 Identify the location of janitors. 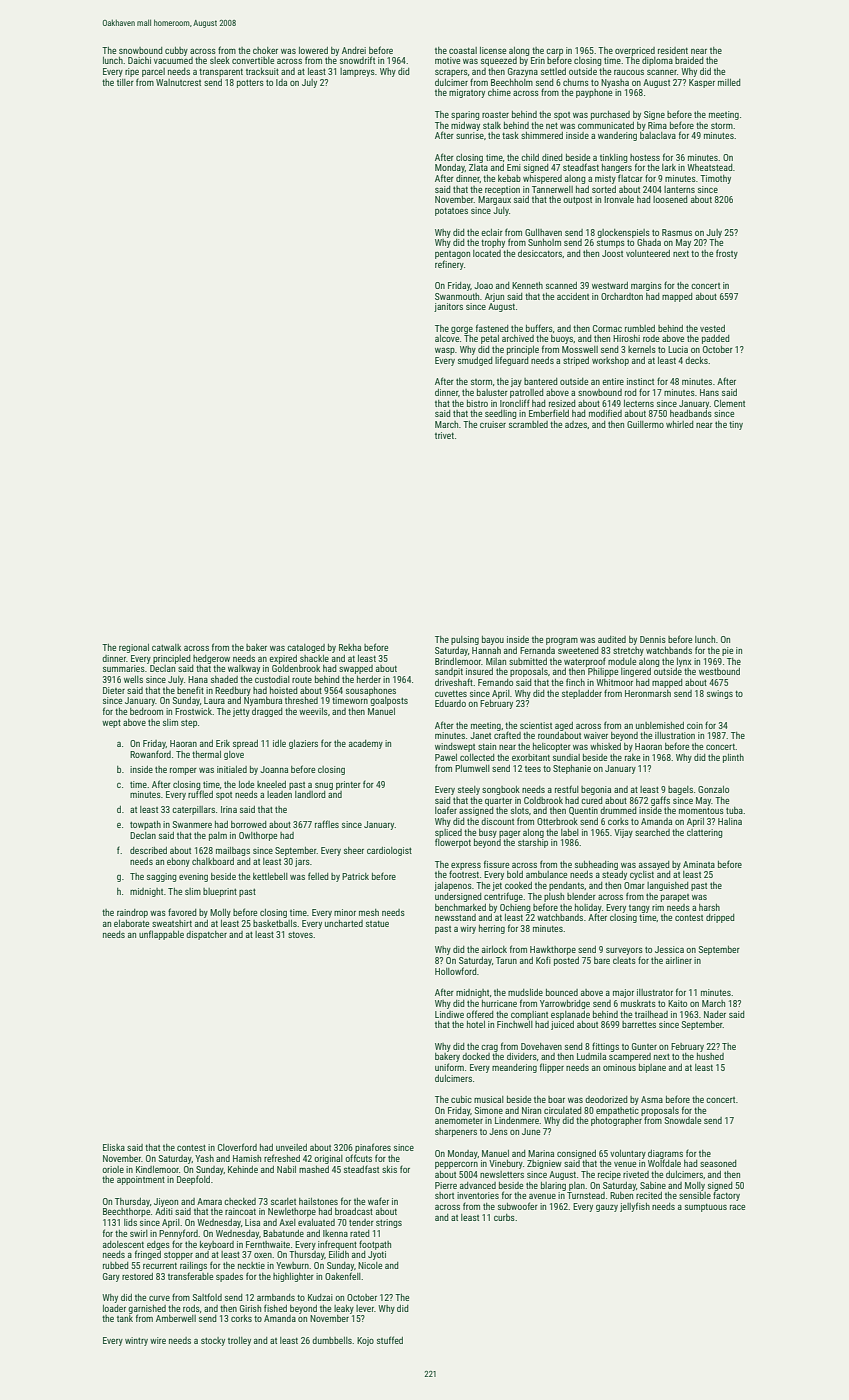
(448, 307).
